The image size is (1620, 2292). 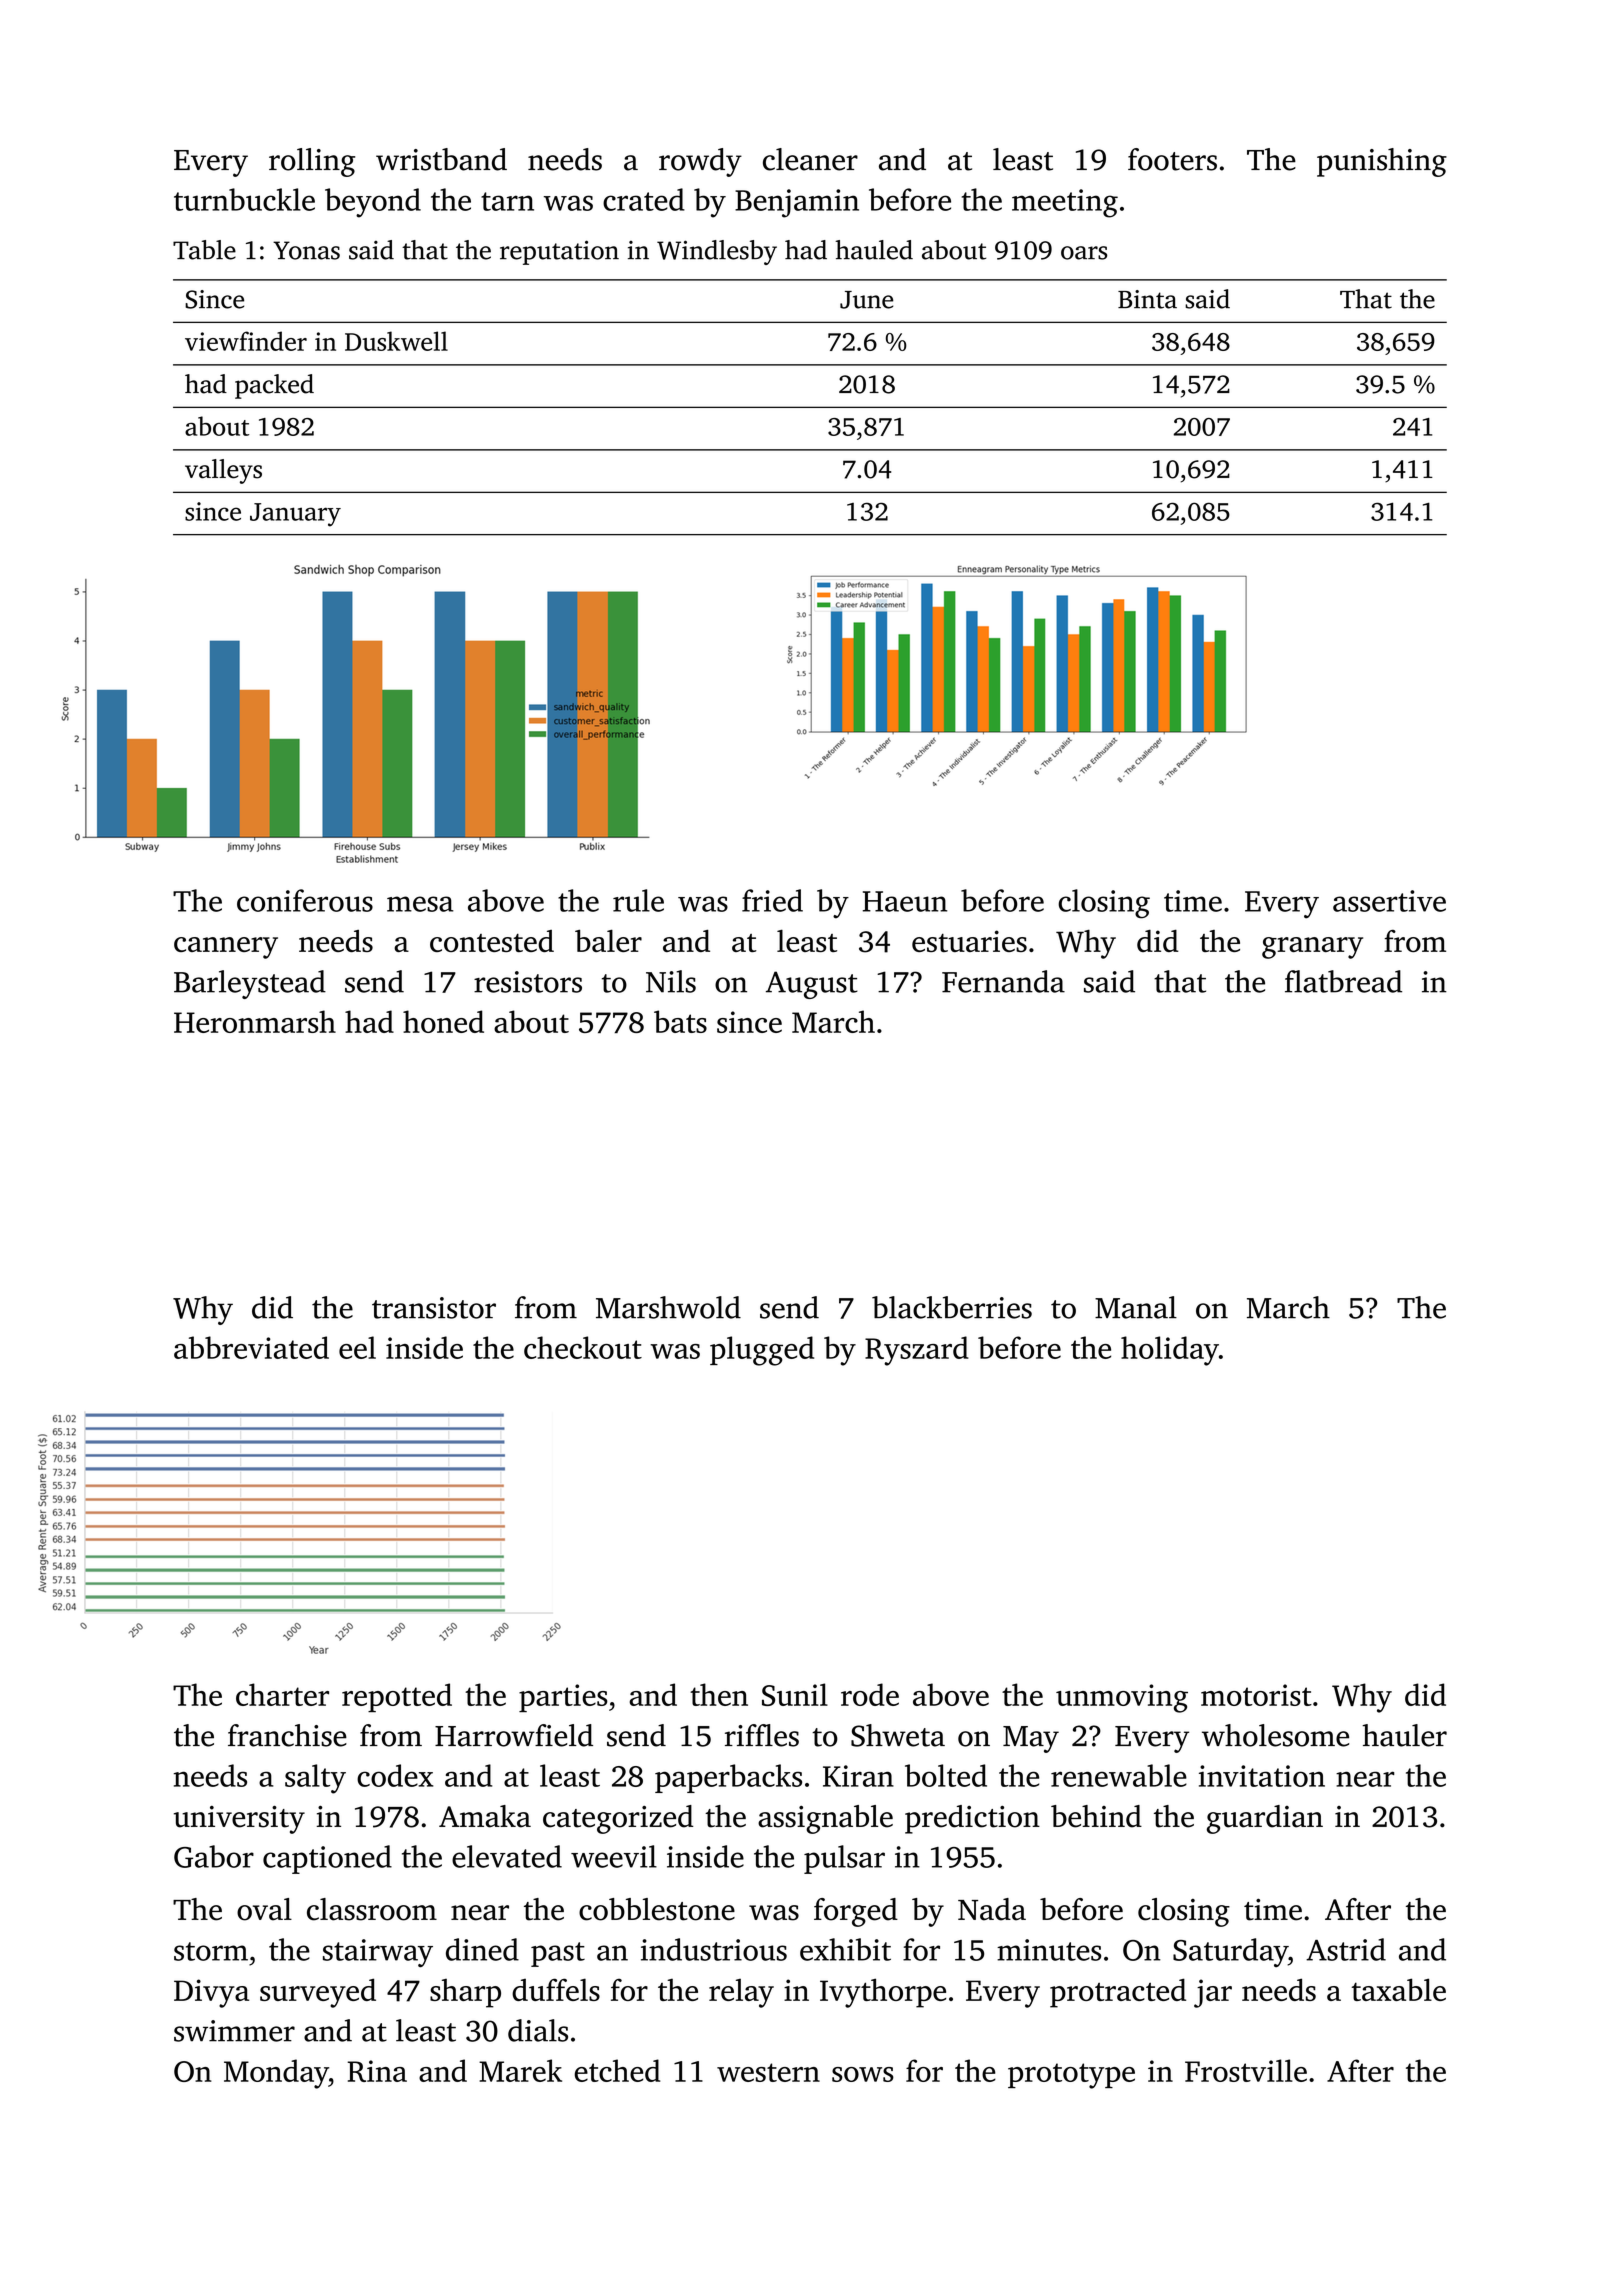 What do you see at coordinates (1065, 203) in the screenshot?
I see `meeting` at bounding box center [1065, 203].
